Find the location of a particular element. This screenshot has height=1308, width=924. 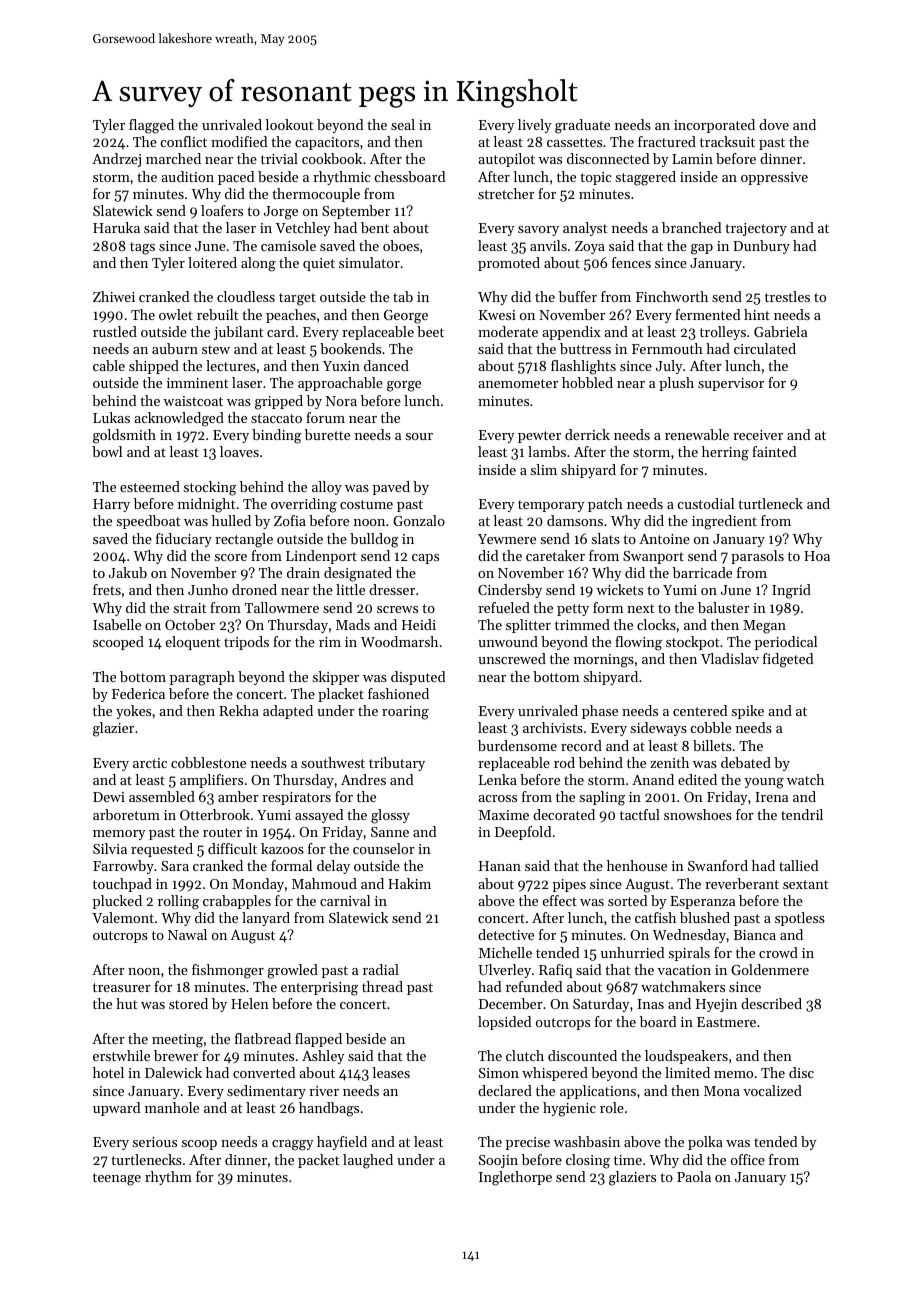

flagged is located at coordinates (151, 126).
